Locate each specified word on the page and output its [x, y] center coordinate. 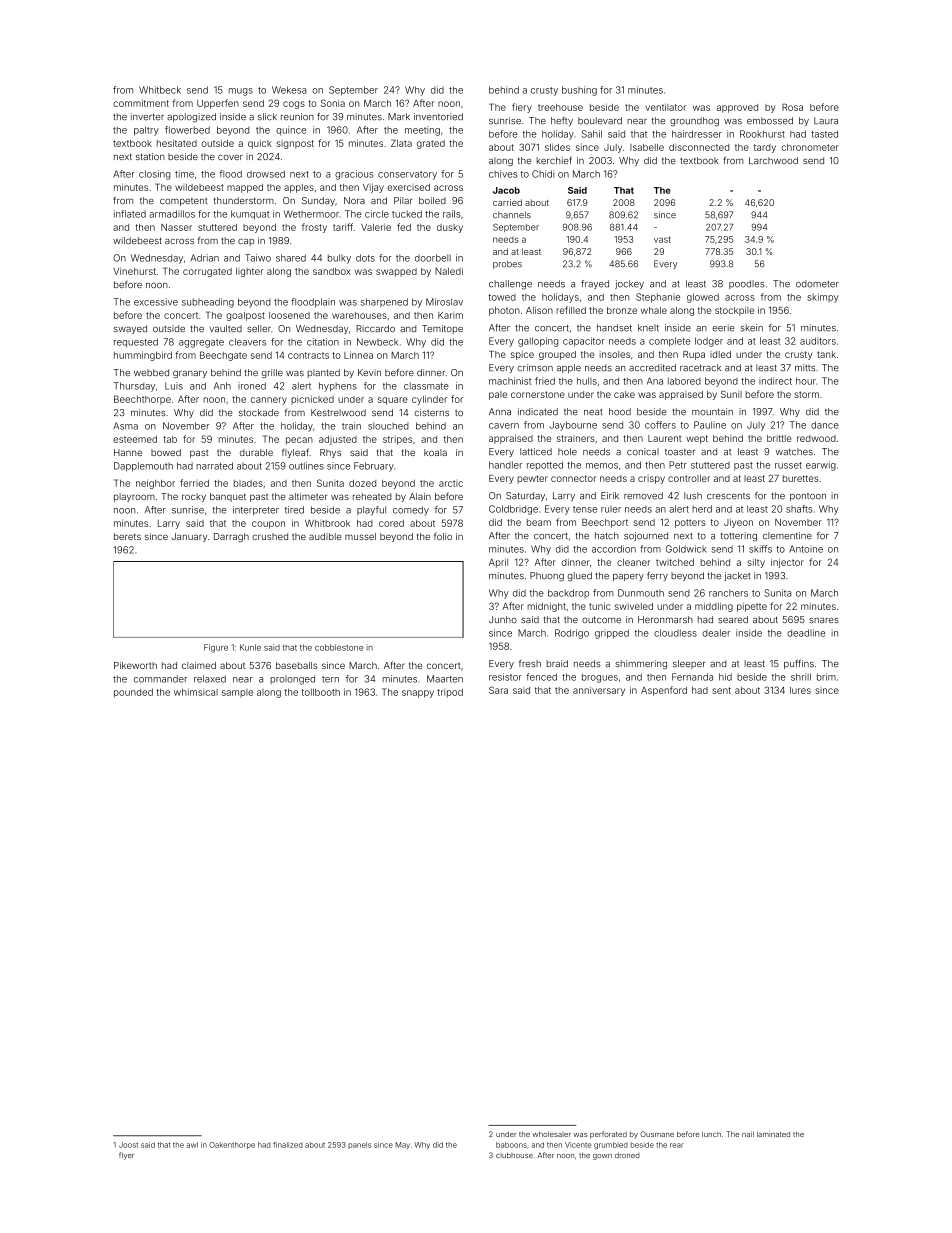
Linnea [358, 355]
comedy [411, 511]
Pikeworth [135, 665]
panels [359, 1145]
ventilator [665, 107]
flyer [126, 1156]
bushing [579, 91]
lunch [711, 1134]
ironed [252, 386]
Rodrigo [572, 634]
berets [127, 536]
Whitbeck [160, 90]
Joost [128, 1145]
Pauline [710, 425]
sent [721, 690]
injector [787, 563]
